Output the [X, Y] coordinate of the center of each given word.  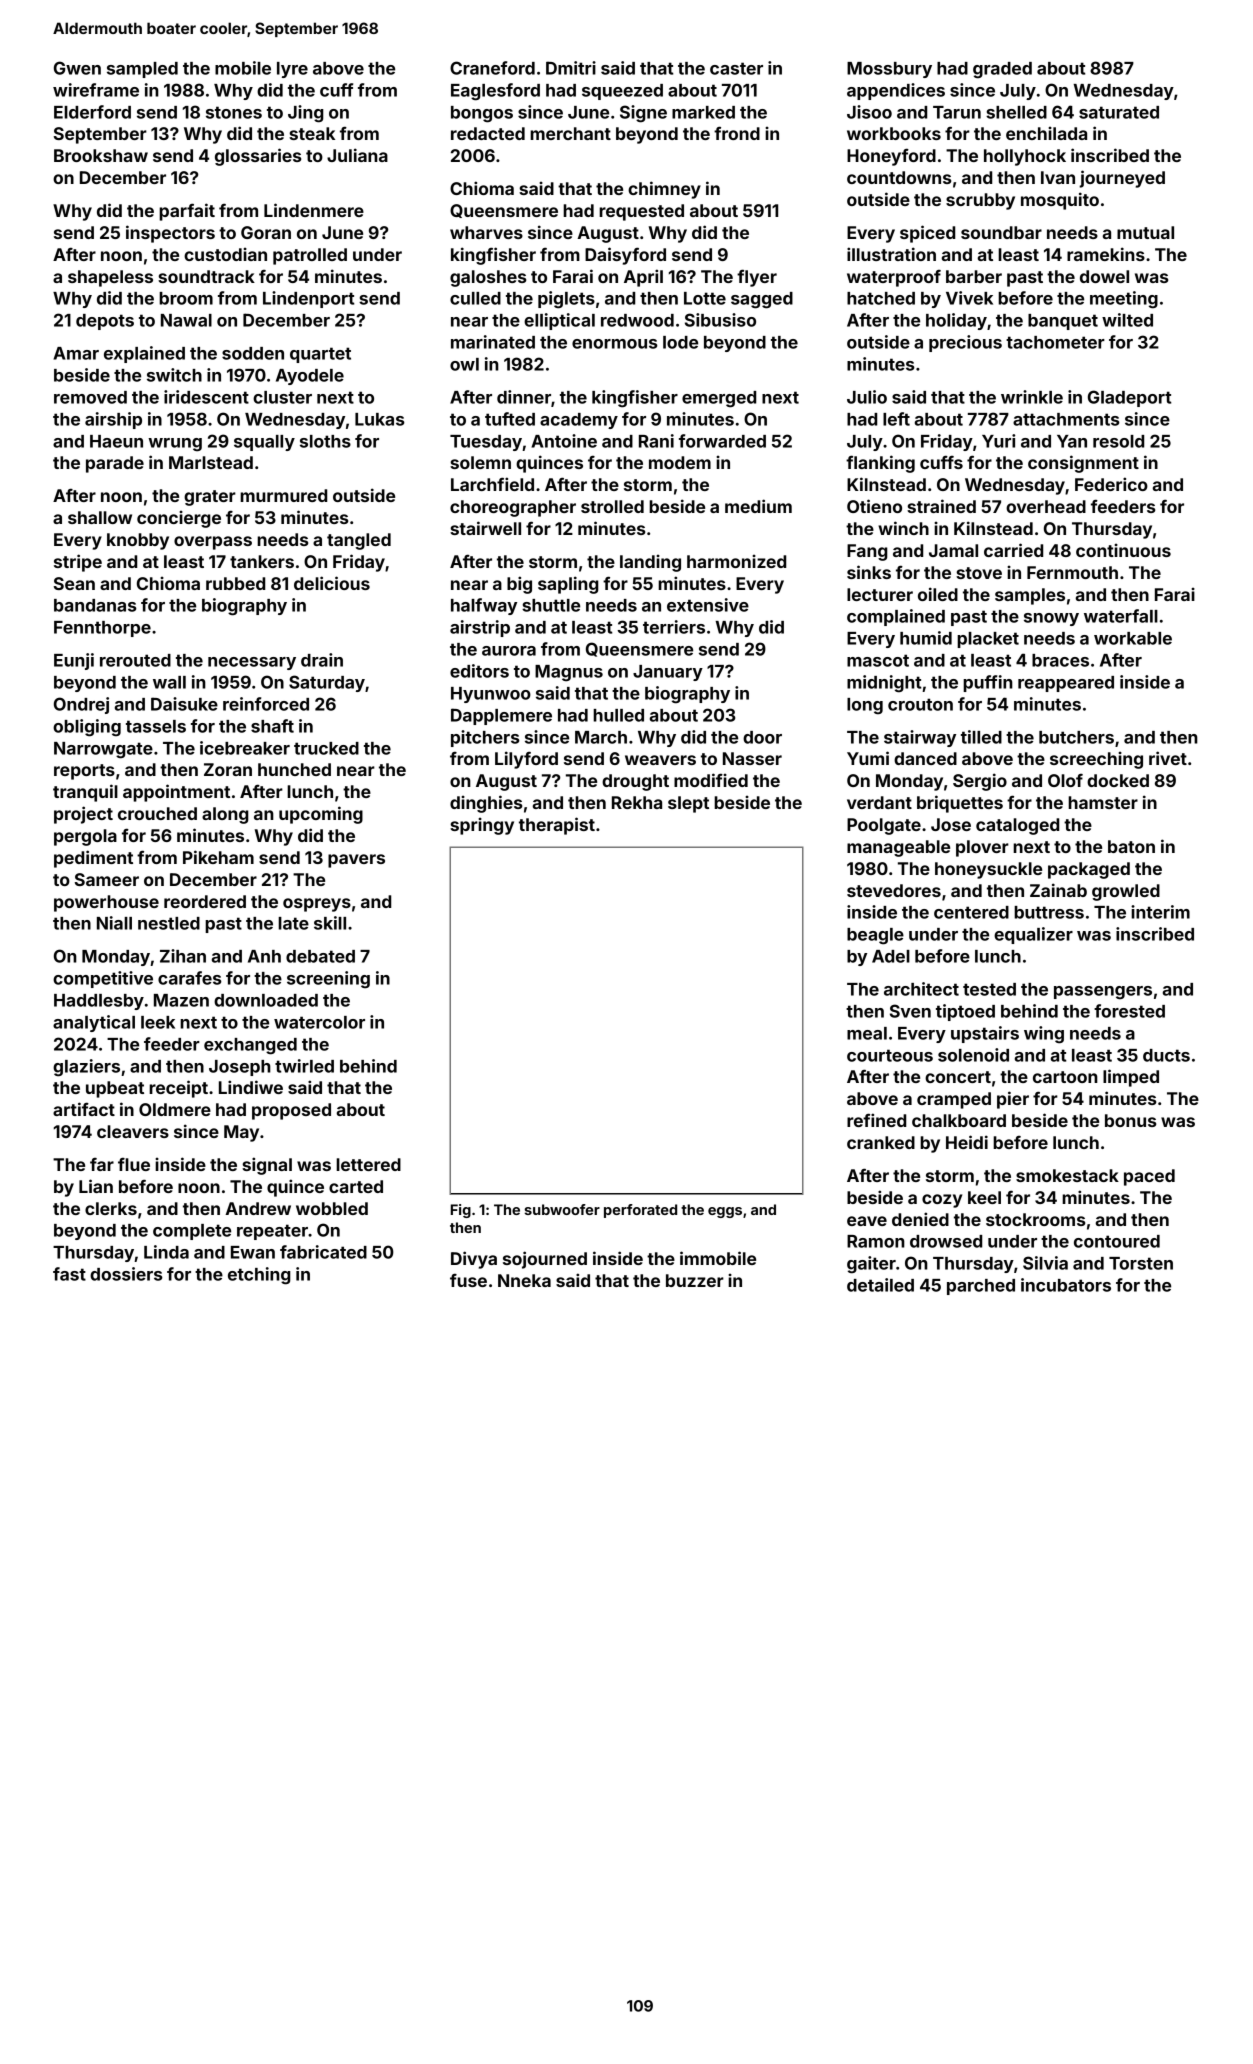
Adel [891, 956]
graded [1002, 70]
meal [867, 1033]
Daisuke [184, 704]
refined [876, 1120]
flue [134, 1164]
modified [711, 780]
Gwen [77, 68]
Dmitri [571, 68]
